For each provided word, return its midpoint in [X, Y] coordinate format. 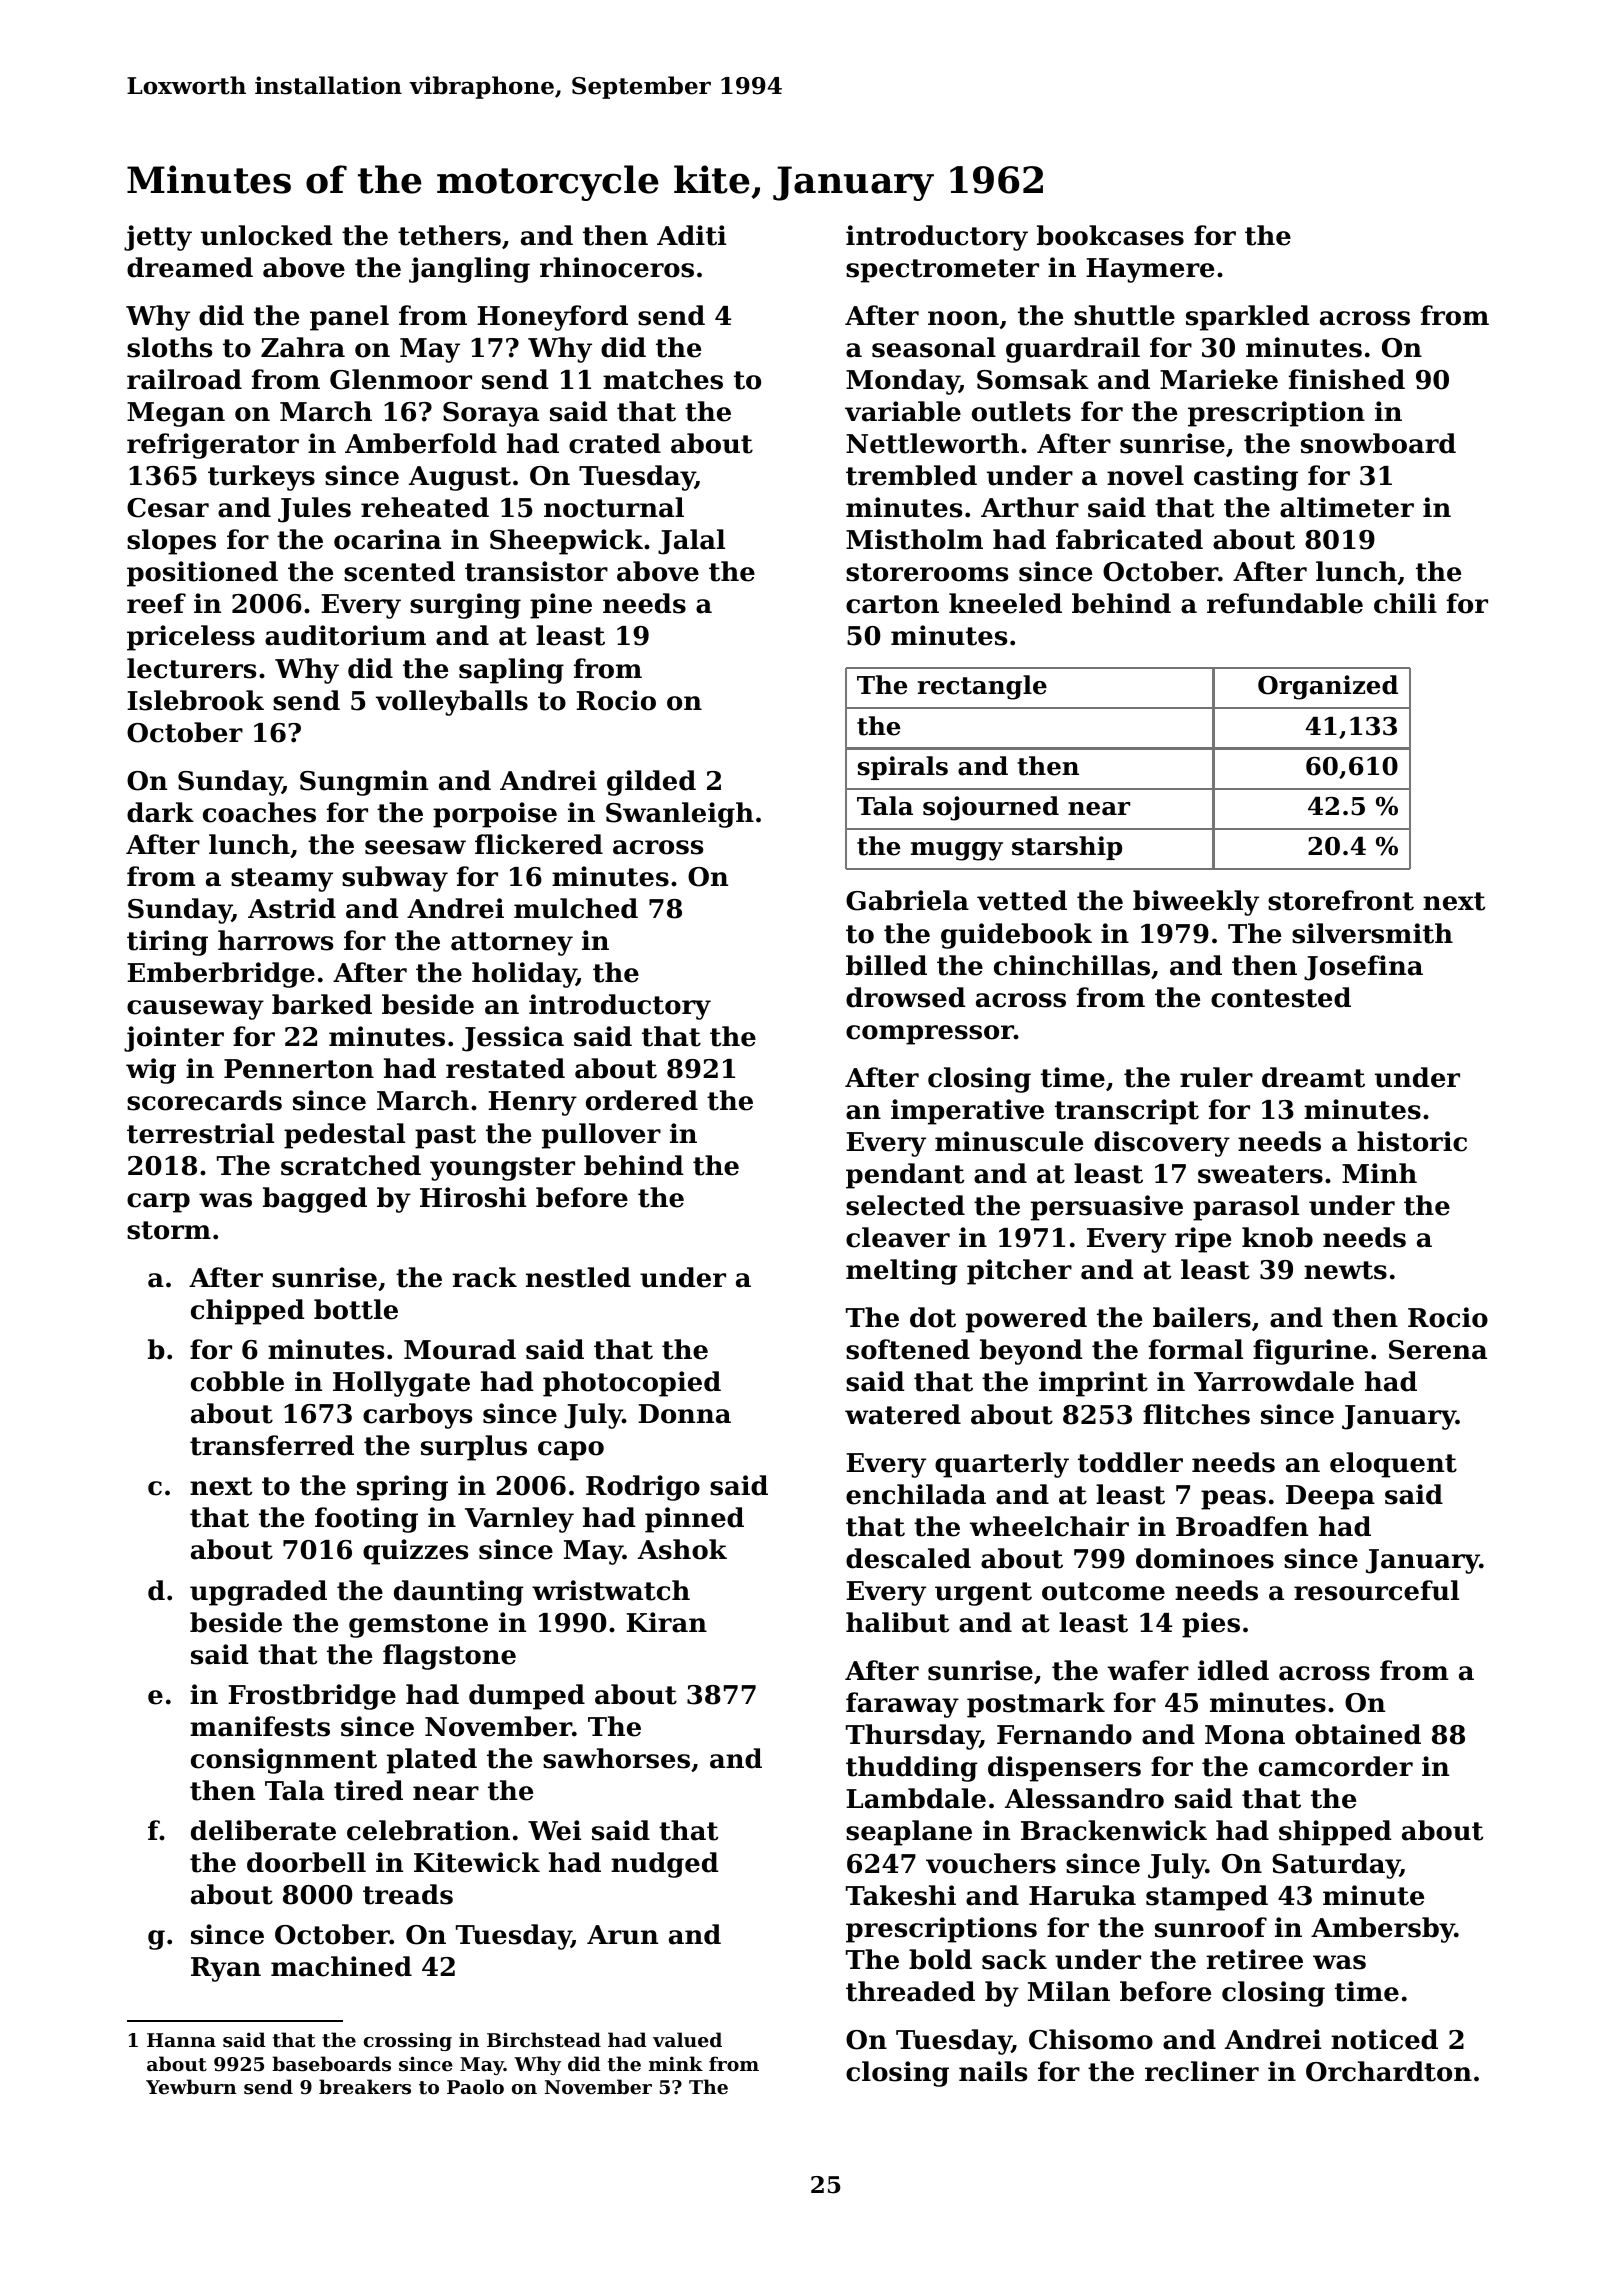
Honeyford [552, 318]
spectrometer [942, 271]
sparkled [1247, 318]
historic [1412, 1141]
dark [160, 812]
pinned [694, 1520]
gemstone [418, 1626]
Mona [1245, 1735]
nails [993, 2071]
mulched [576, 908]
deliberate [263, 1830]
